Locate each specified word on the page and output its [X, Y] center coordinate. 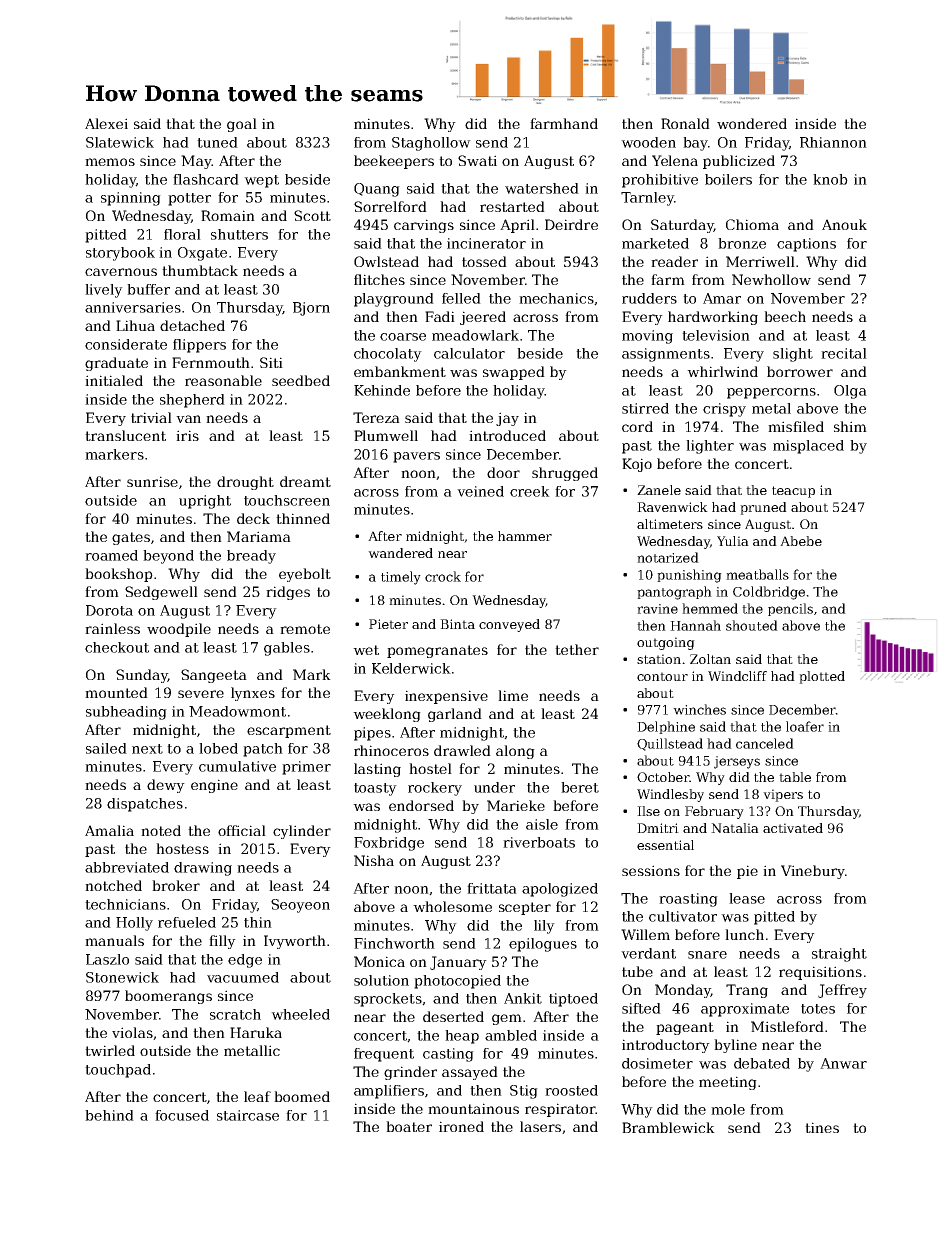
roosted [571, 1090]
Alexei [106, 123]
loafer [805, 726]
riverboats [539, 842]
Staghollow [431, 144]
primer [306, 768]
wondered [752, 123]
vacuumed [243, 977]
